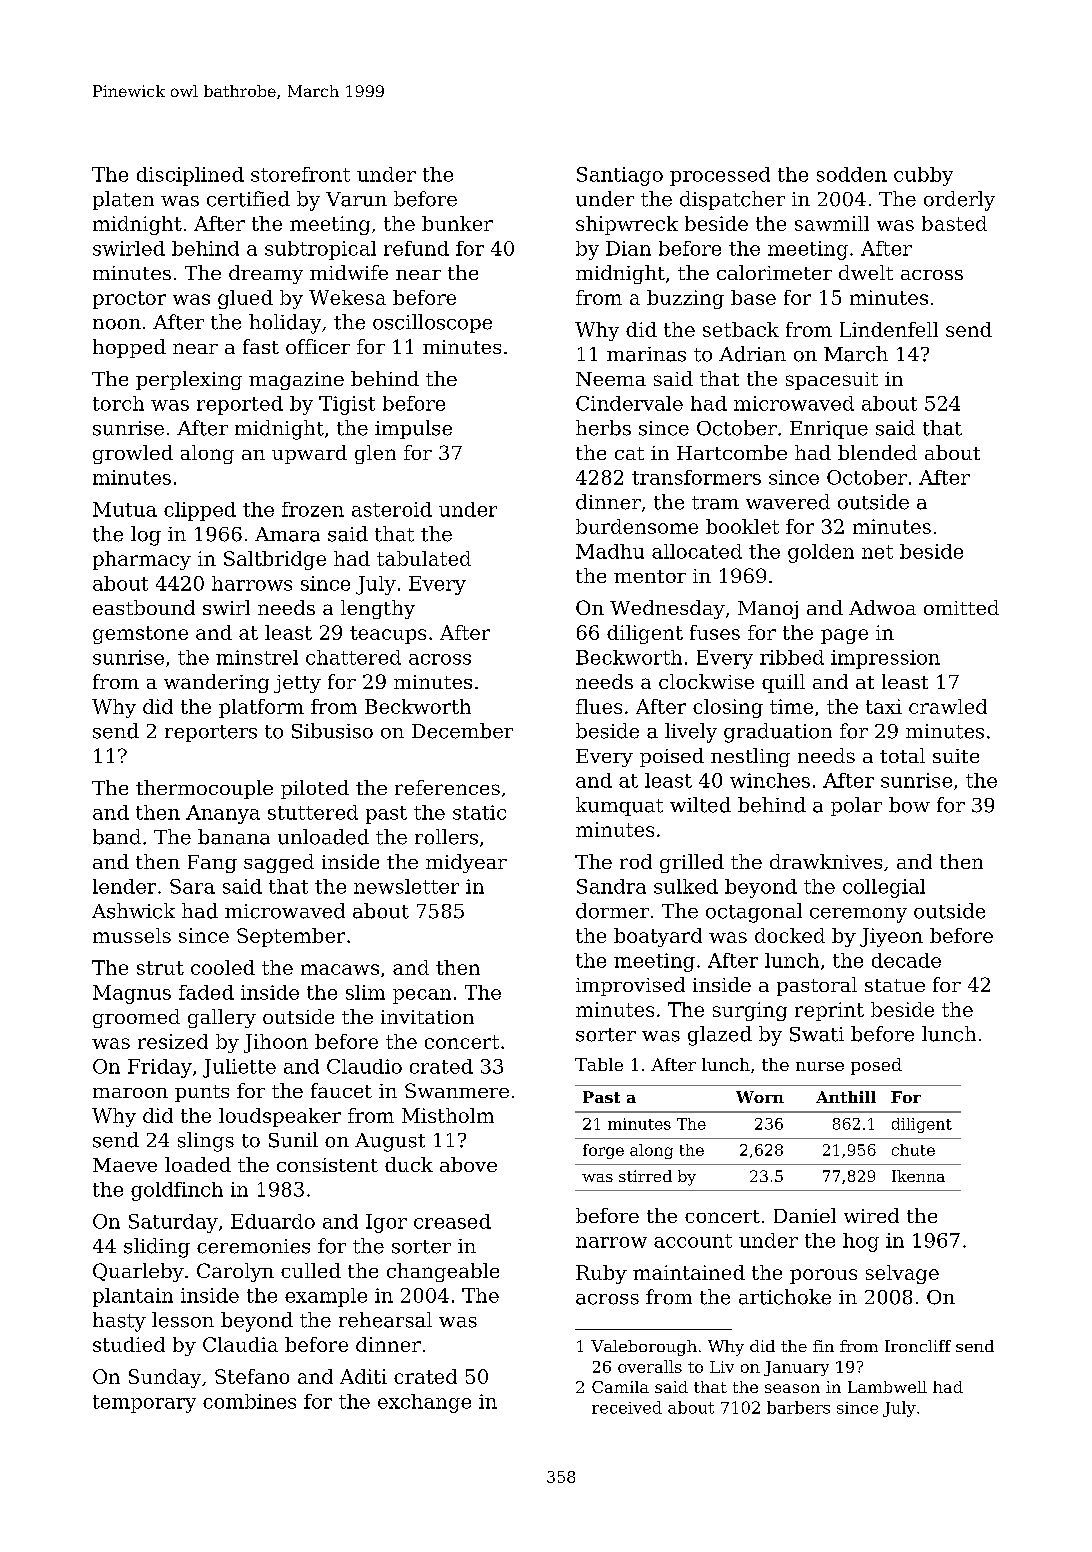 The image size is (1092, 1552). Describe the element at coordinates (356, 199) in the screenshot. I see `Varun` at that location.
